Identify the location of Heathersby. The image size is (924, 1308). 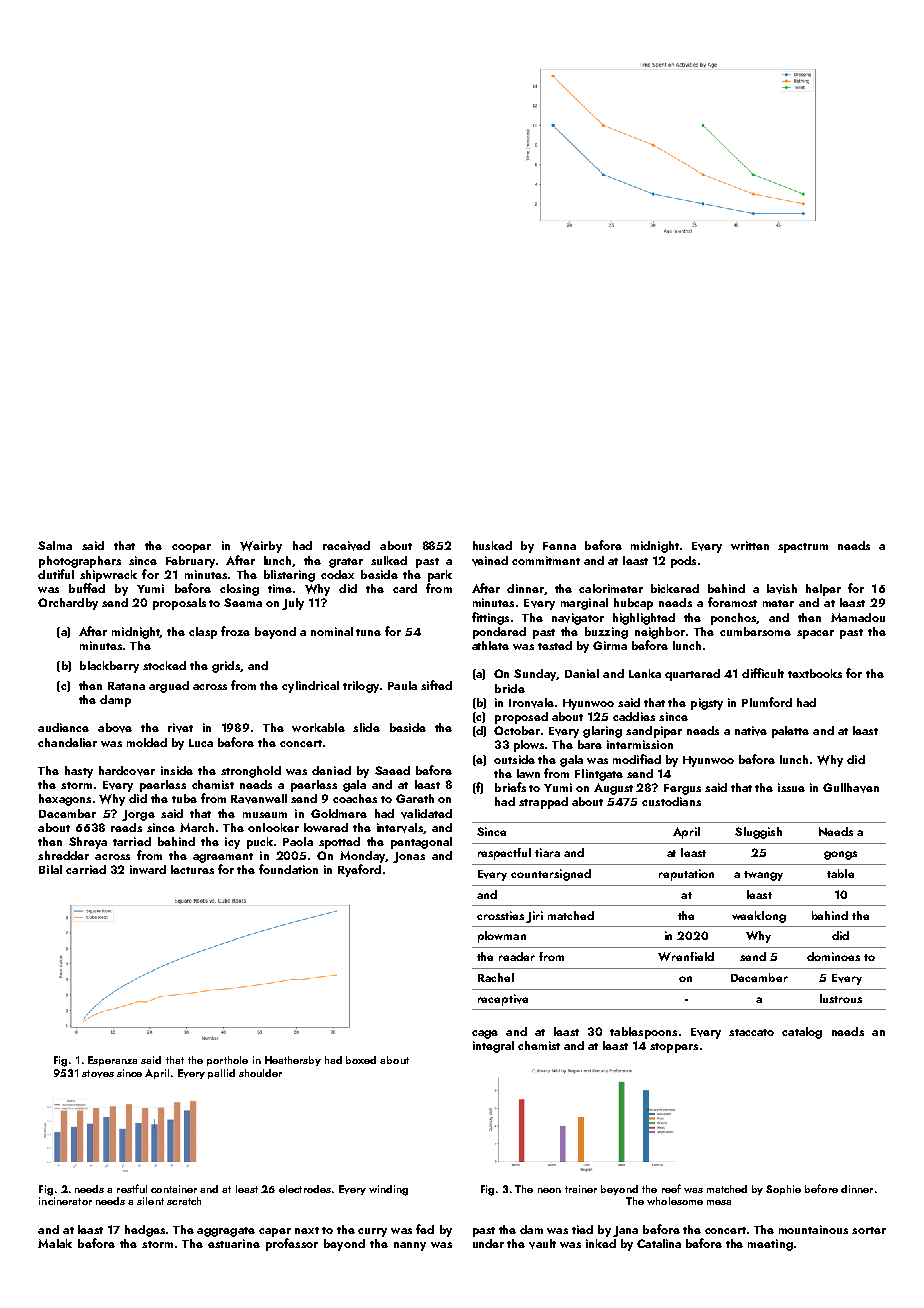
(293, 1061).
